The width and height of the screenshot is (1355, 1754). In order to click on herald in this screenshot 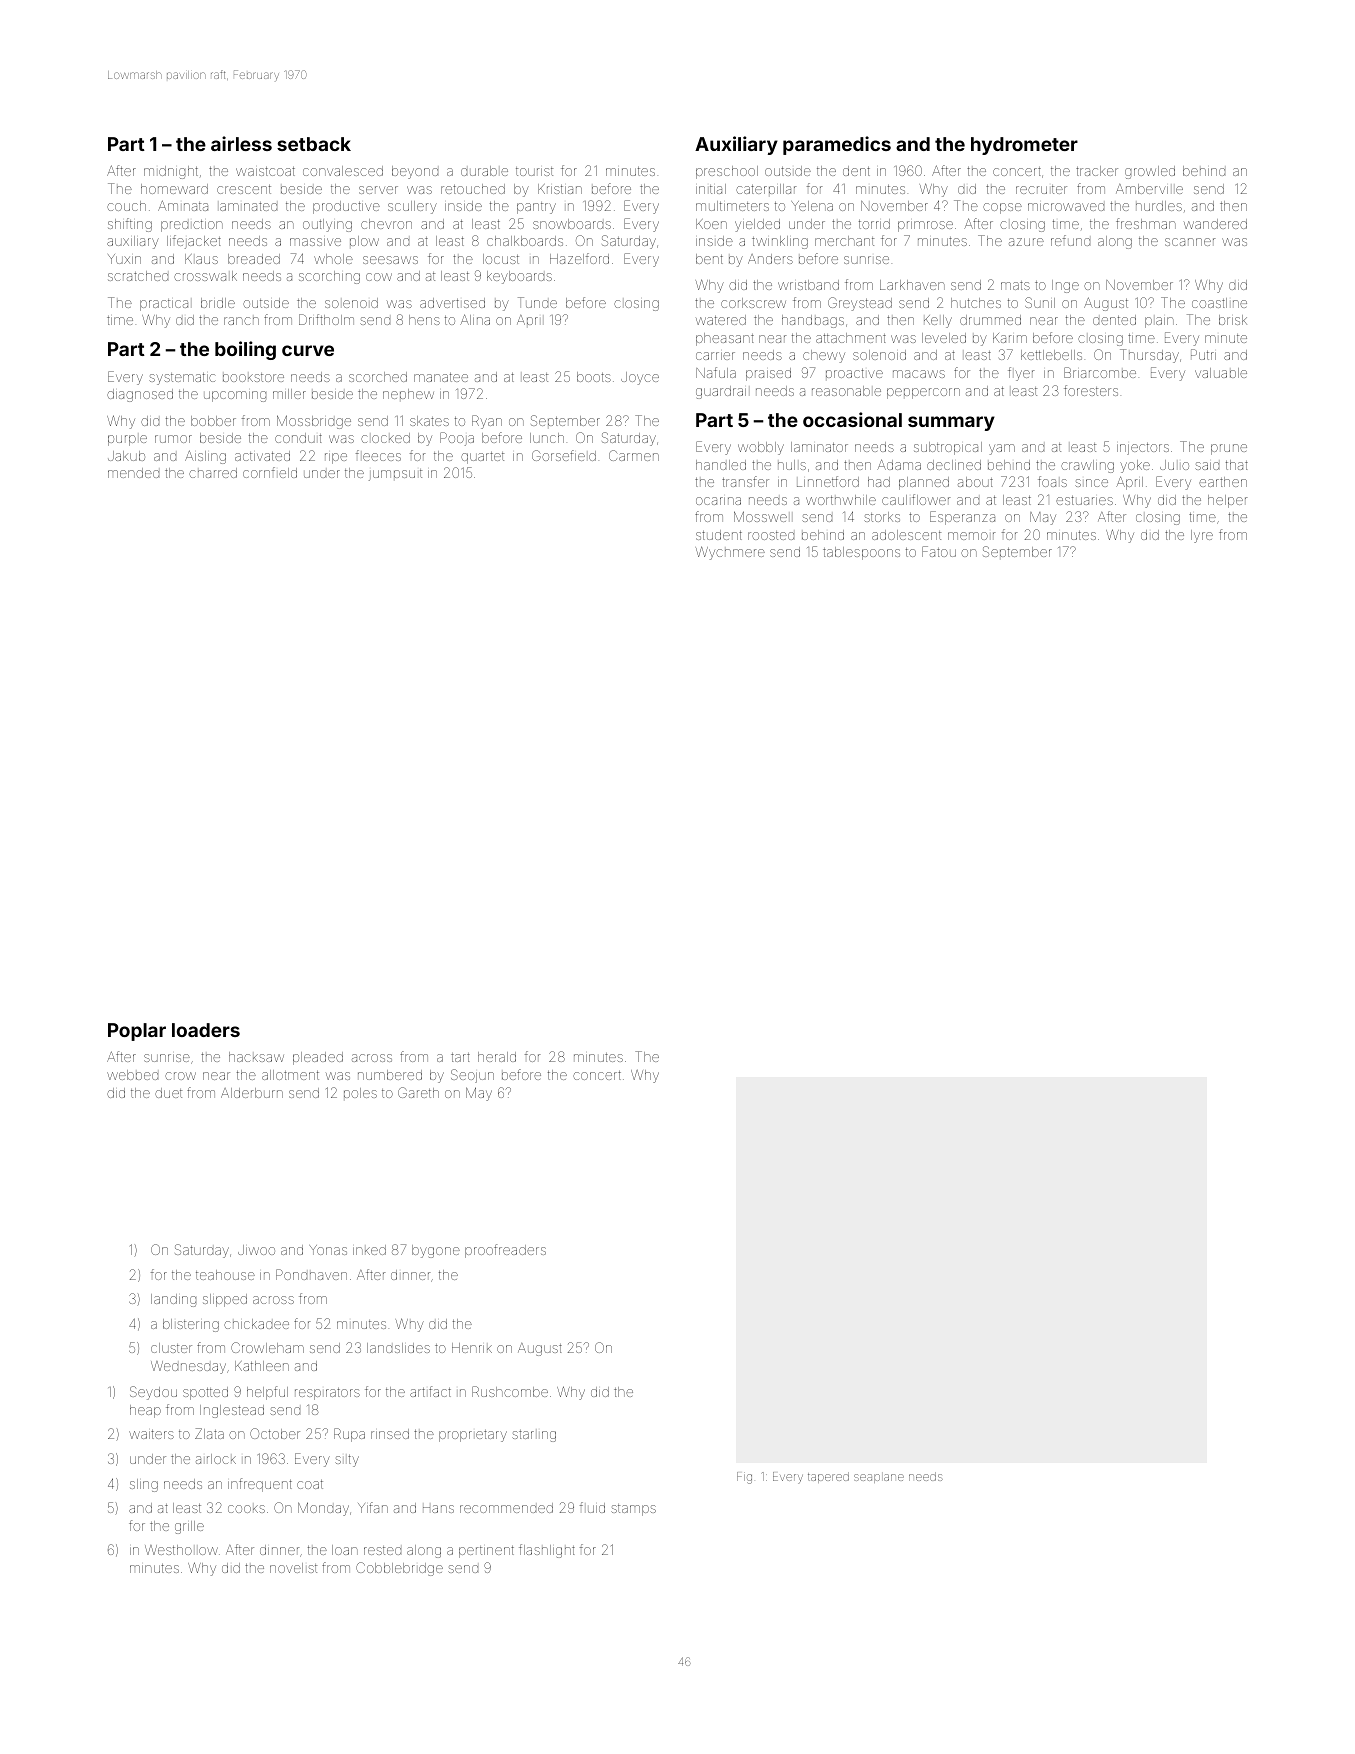, I will do `click(497, 1057)`.
